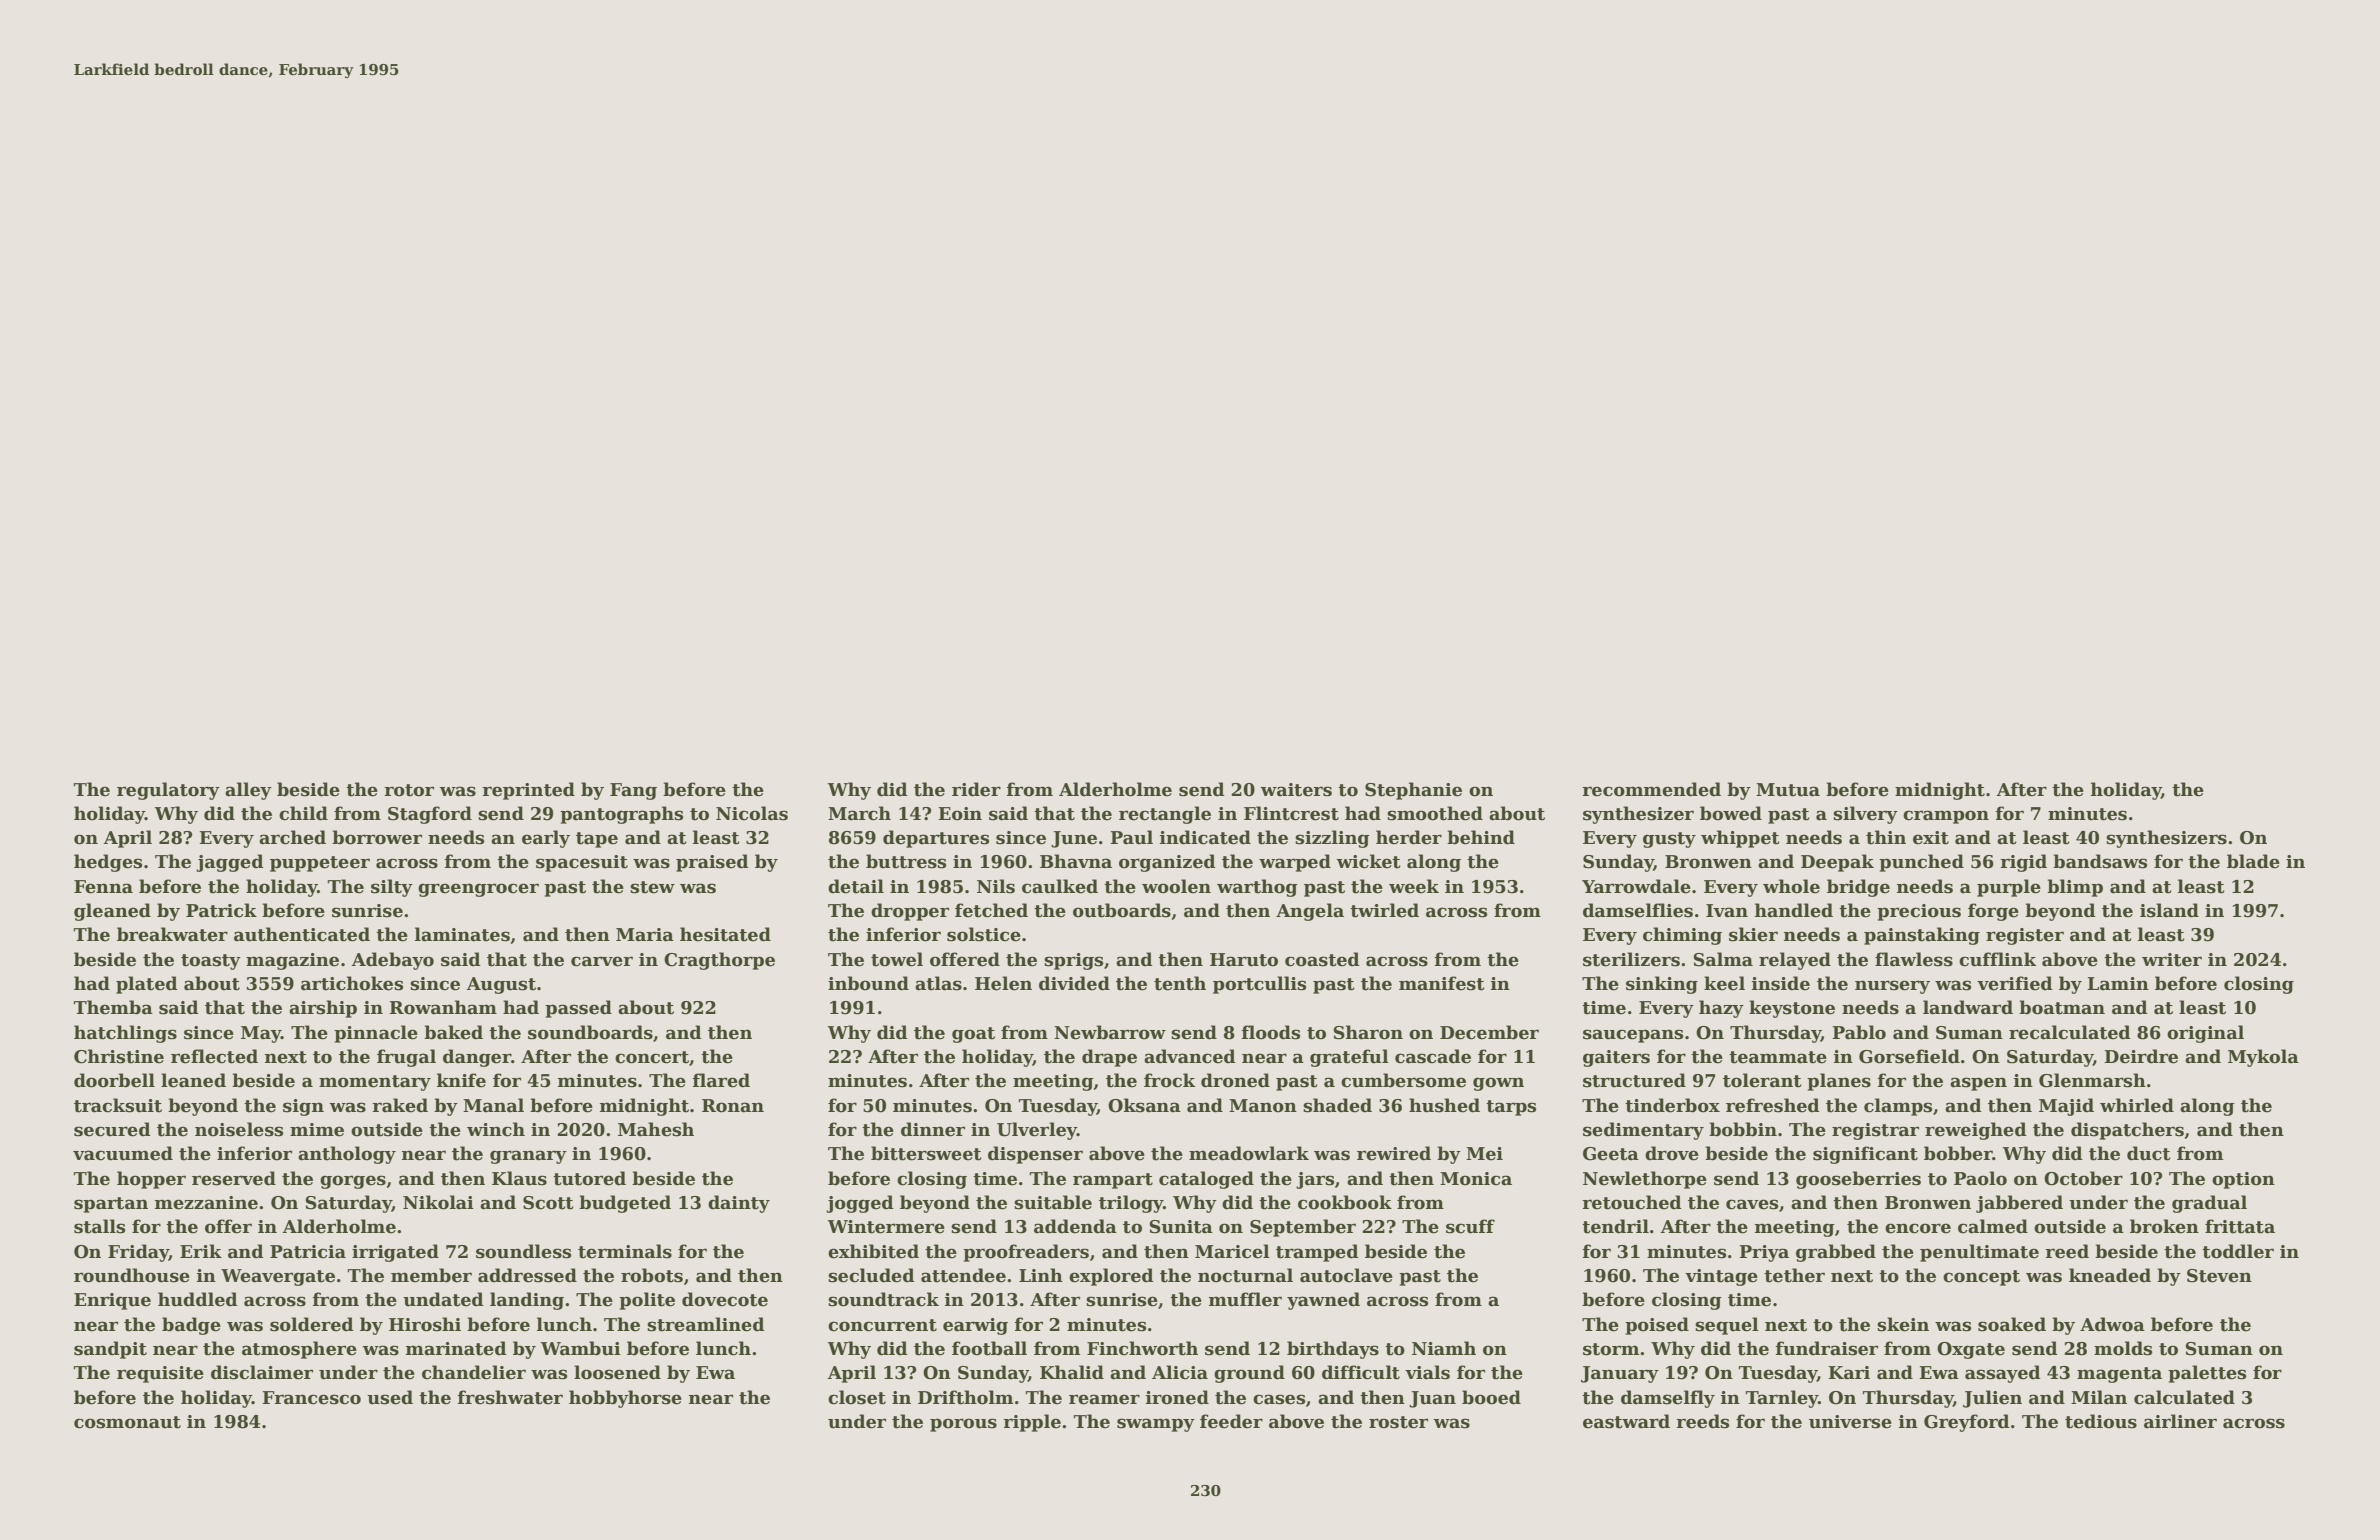  What do you see at coordinates (1296, 790) in the image?
I see `waiters` at bounding box center [1296, 790].
